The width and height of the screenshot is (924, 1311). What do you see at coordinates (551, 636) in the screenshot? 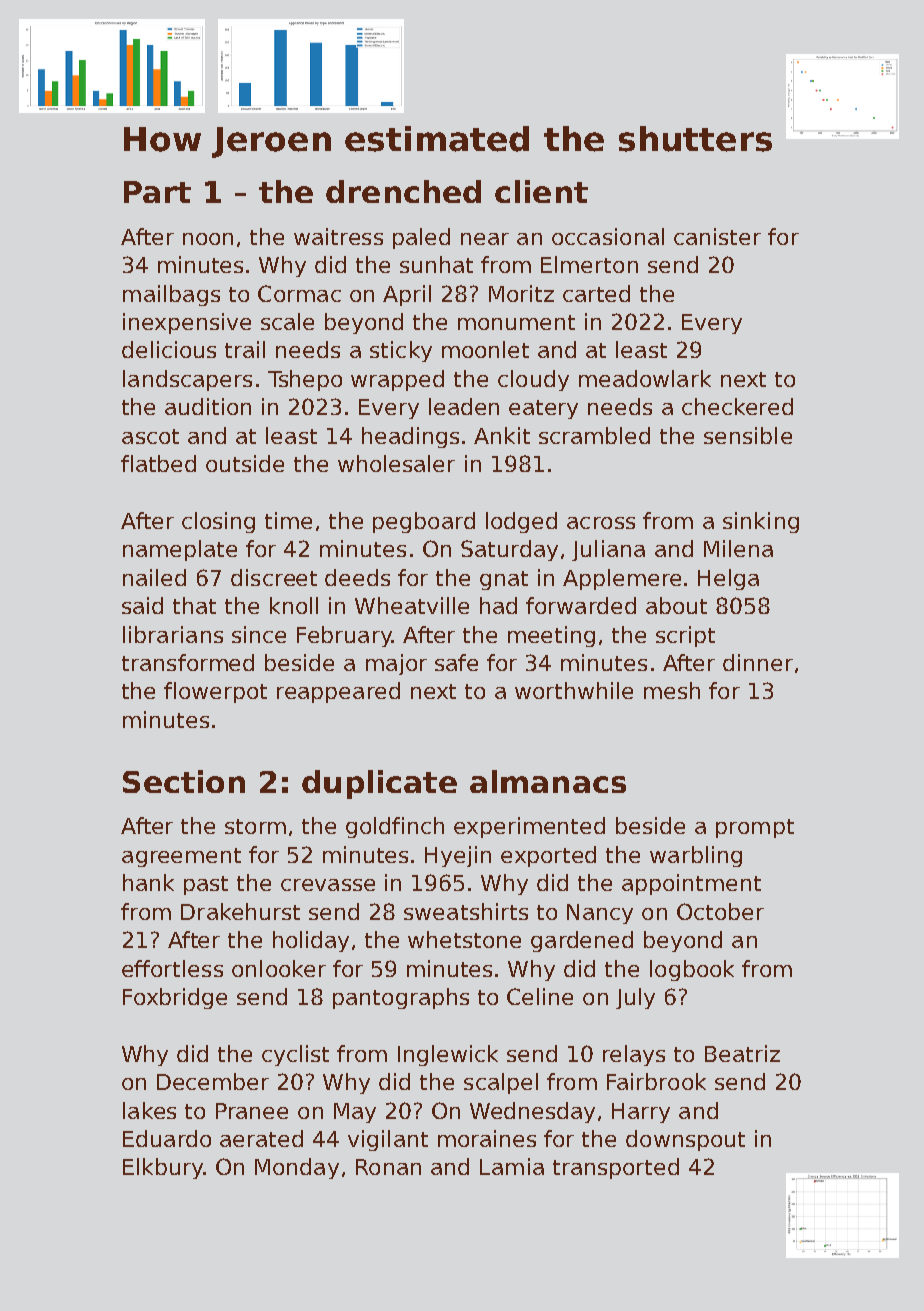
I see `meeting` at bounding box center [551, 636].
